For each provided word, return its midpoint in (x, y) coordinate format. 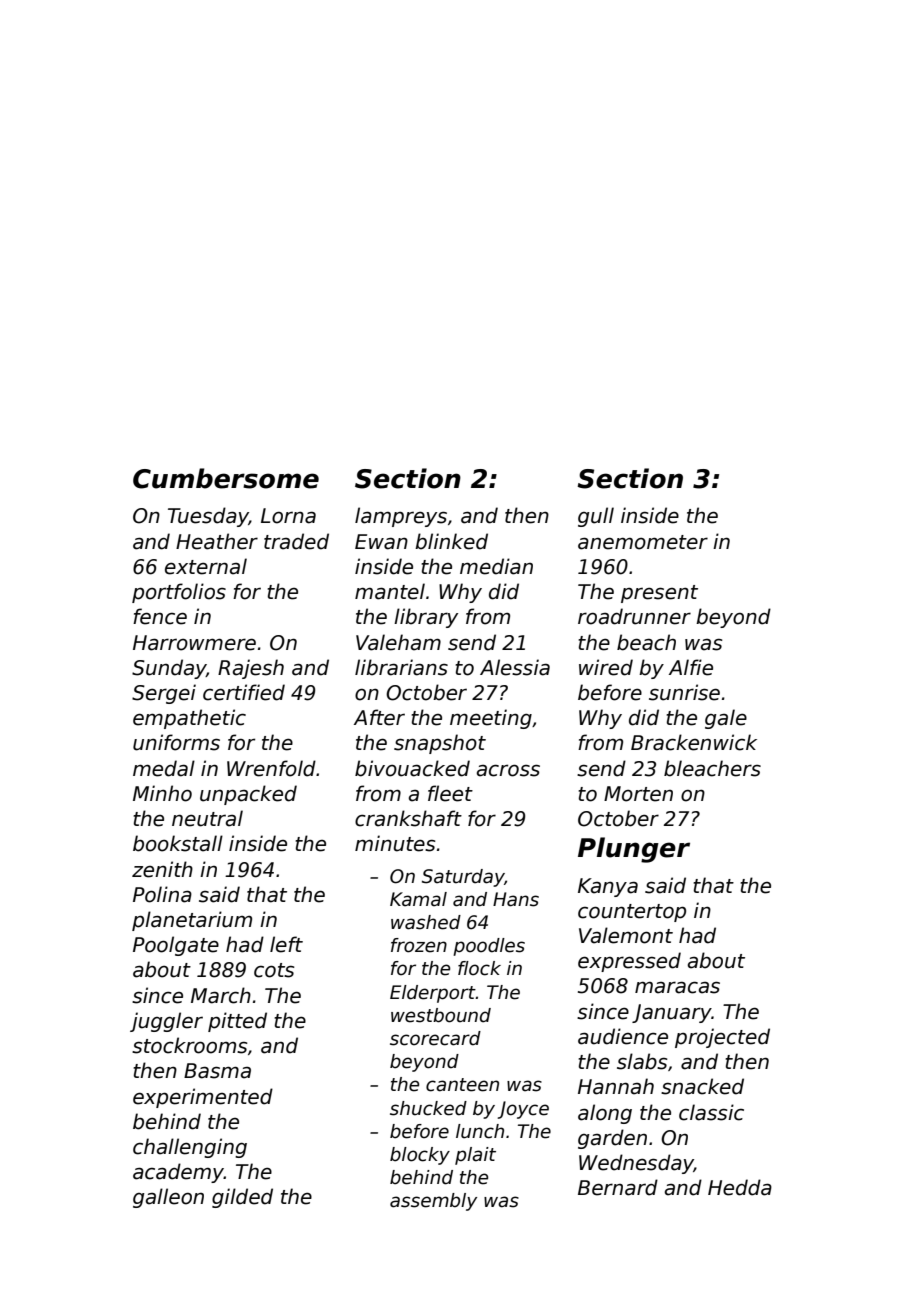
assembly (433, 1202)
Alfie (691, 667)
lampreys (401, 517)
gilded (242, 1198)
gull (596, 517)
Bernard (618, 1187)
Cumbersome (226, 478)
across (508, 770)
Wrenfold (271, 768)
